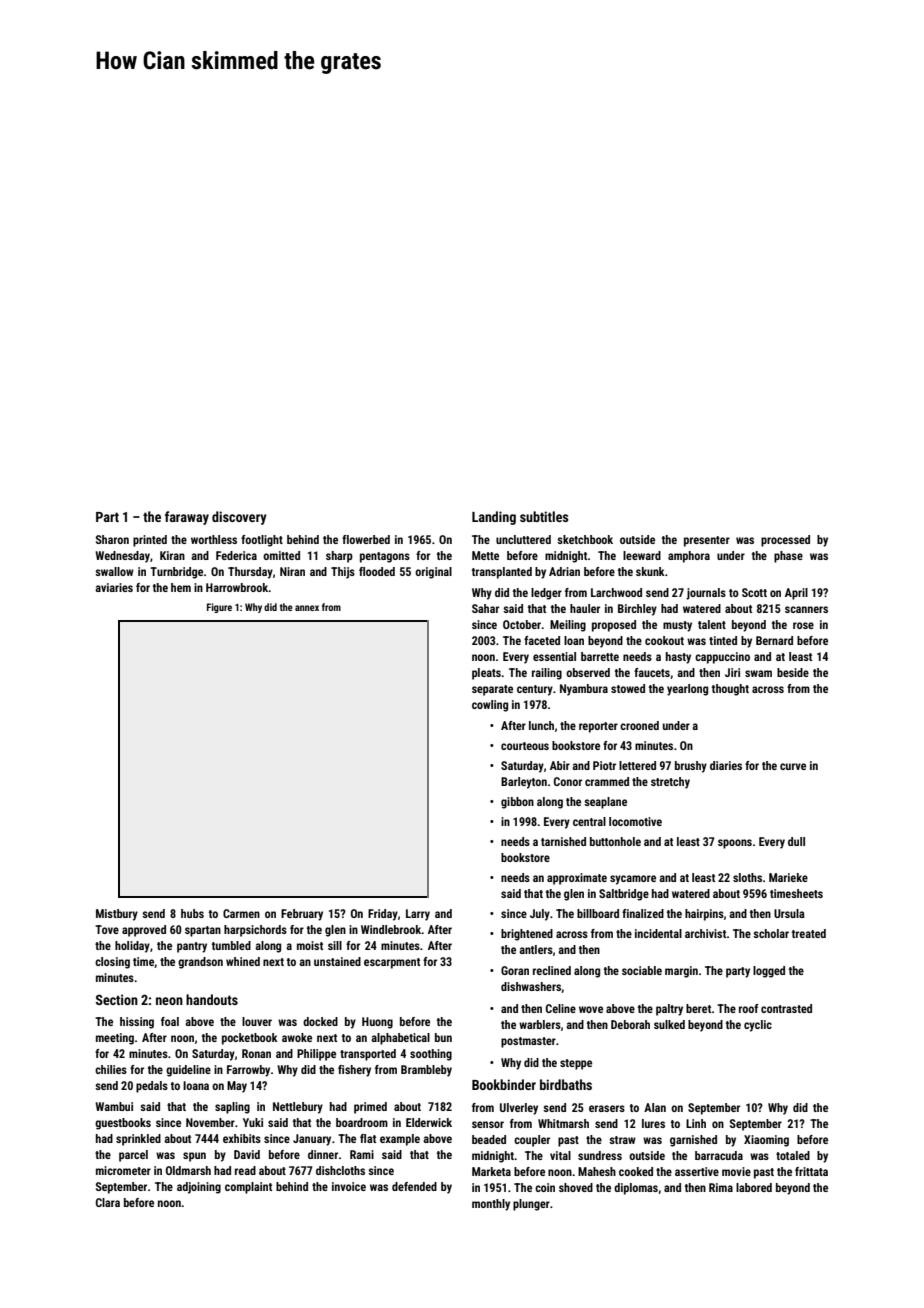 The image size is (924, 1308). What do you see at coordinates (310, 945) in the screenshot?
I see `moist` at bounding box center [310, 945].
